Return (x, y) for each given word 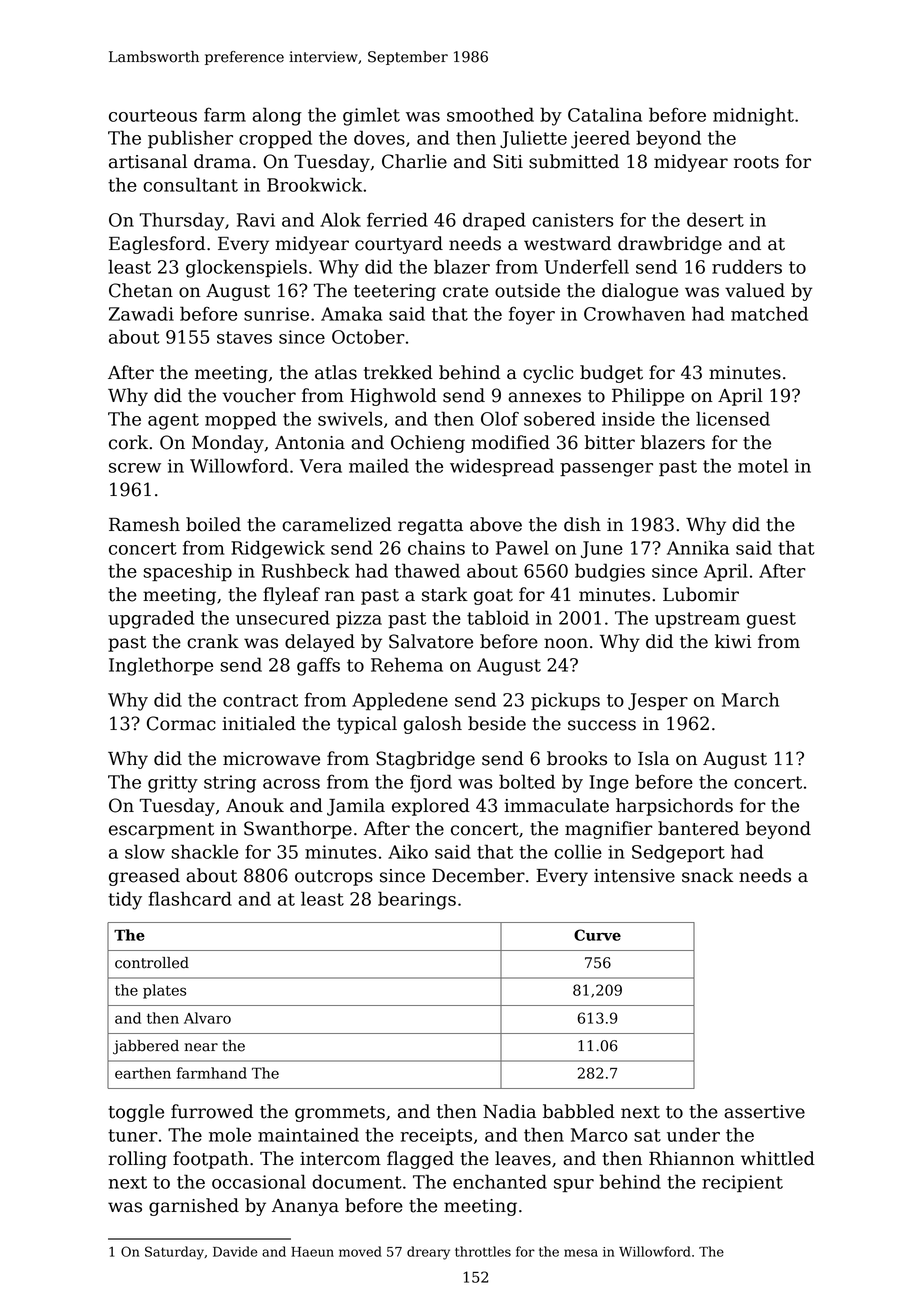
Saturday (174, 1253)
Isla (653, 758)
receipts (436, 1136)
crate (465, 291)
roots (756, 162)
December (478, 875)
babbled (579, 1111)
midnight (753, 116)
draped (494, 221)
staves (244, 337)
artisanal (148, 161)
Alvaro (207, 1018)
